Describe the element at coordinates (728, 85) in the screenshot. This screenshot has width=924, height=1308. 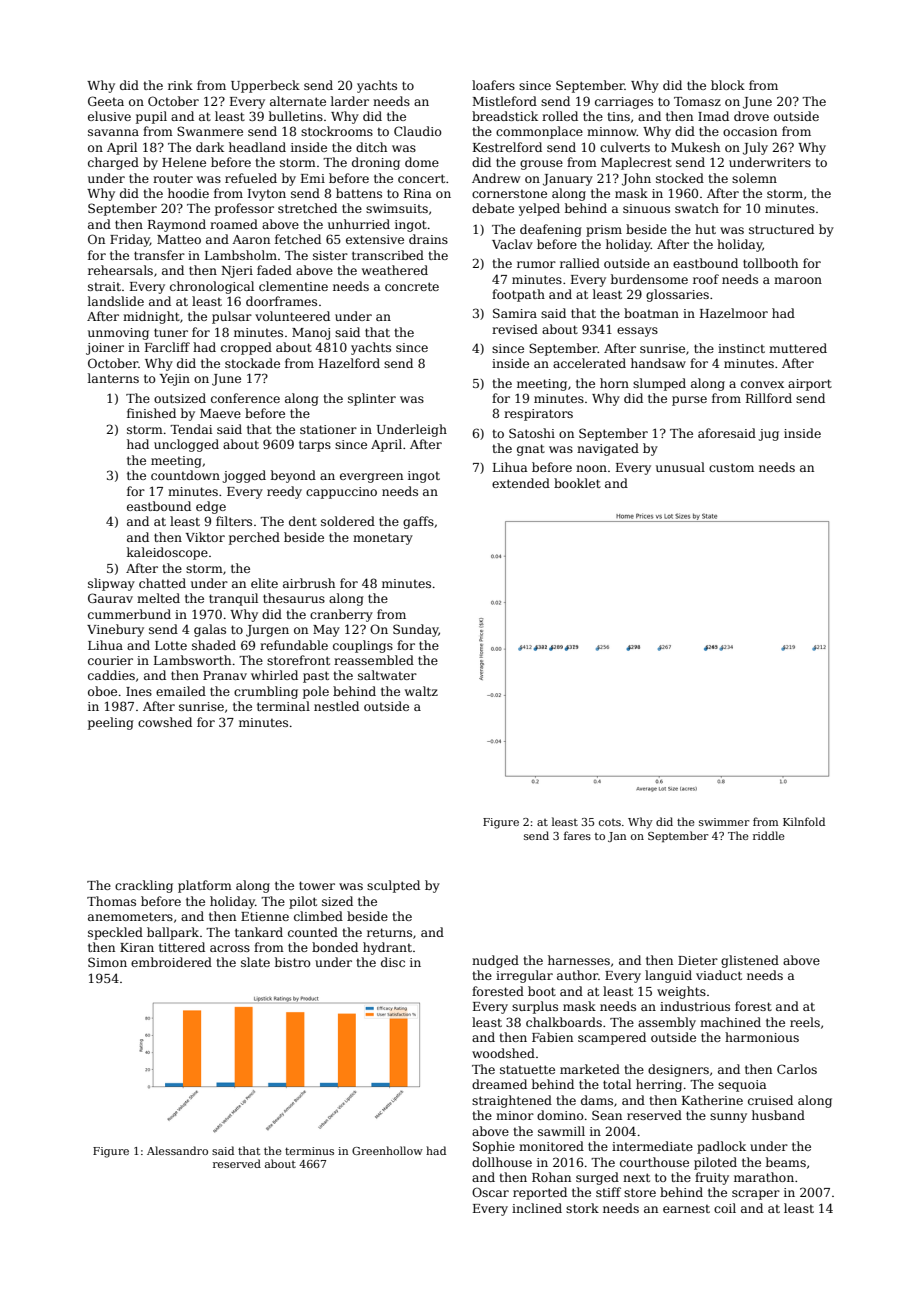
I see `block` at that location.
